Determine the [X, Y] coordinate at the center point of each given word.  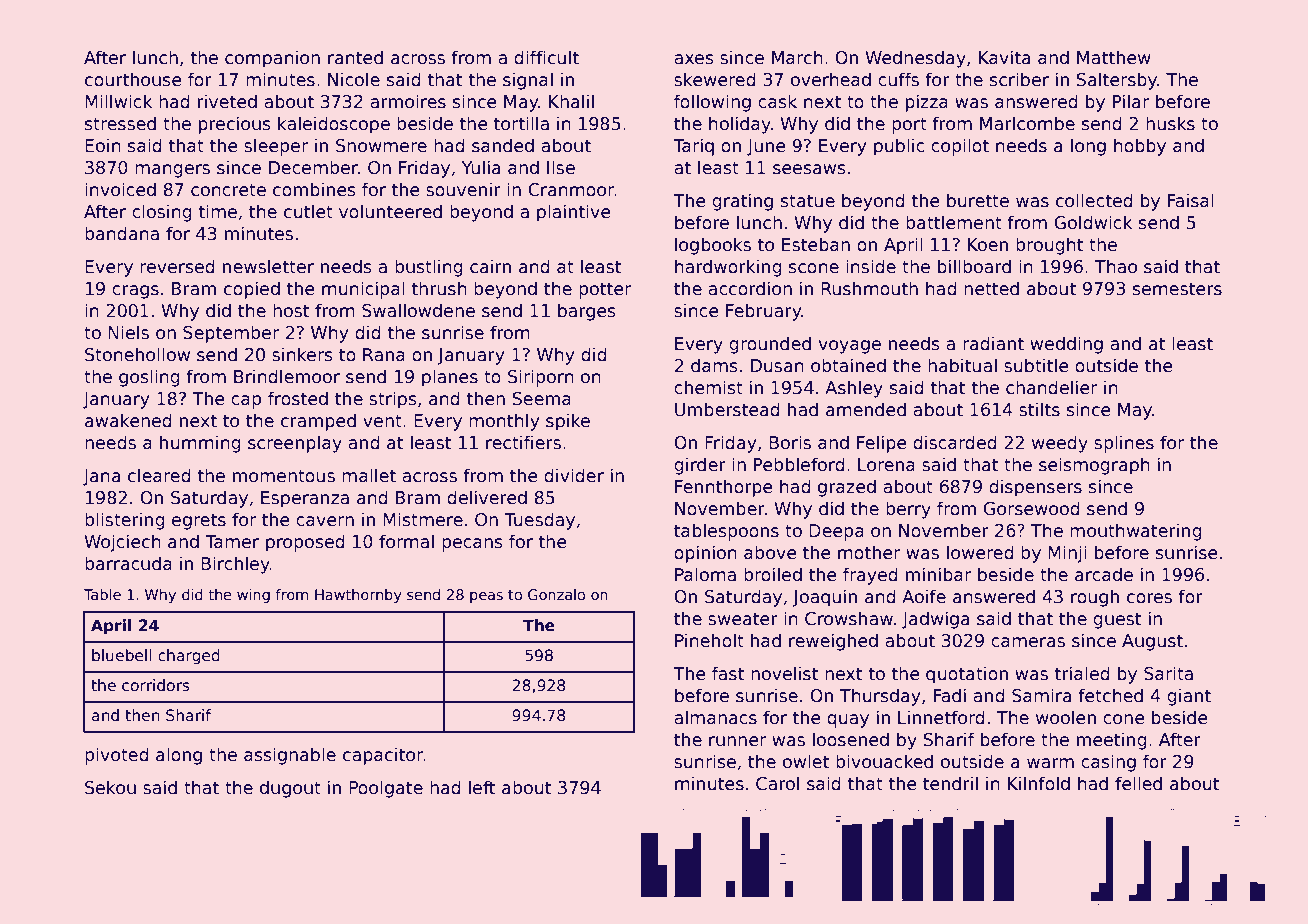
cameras [1028, 642]
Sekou [110, 787]
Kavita [1004, 57]
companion [272, 59]
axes [694, 59]
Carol [777, 783]
